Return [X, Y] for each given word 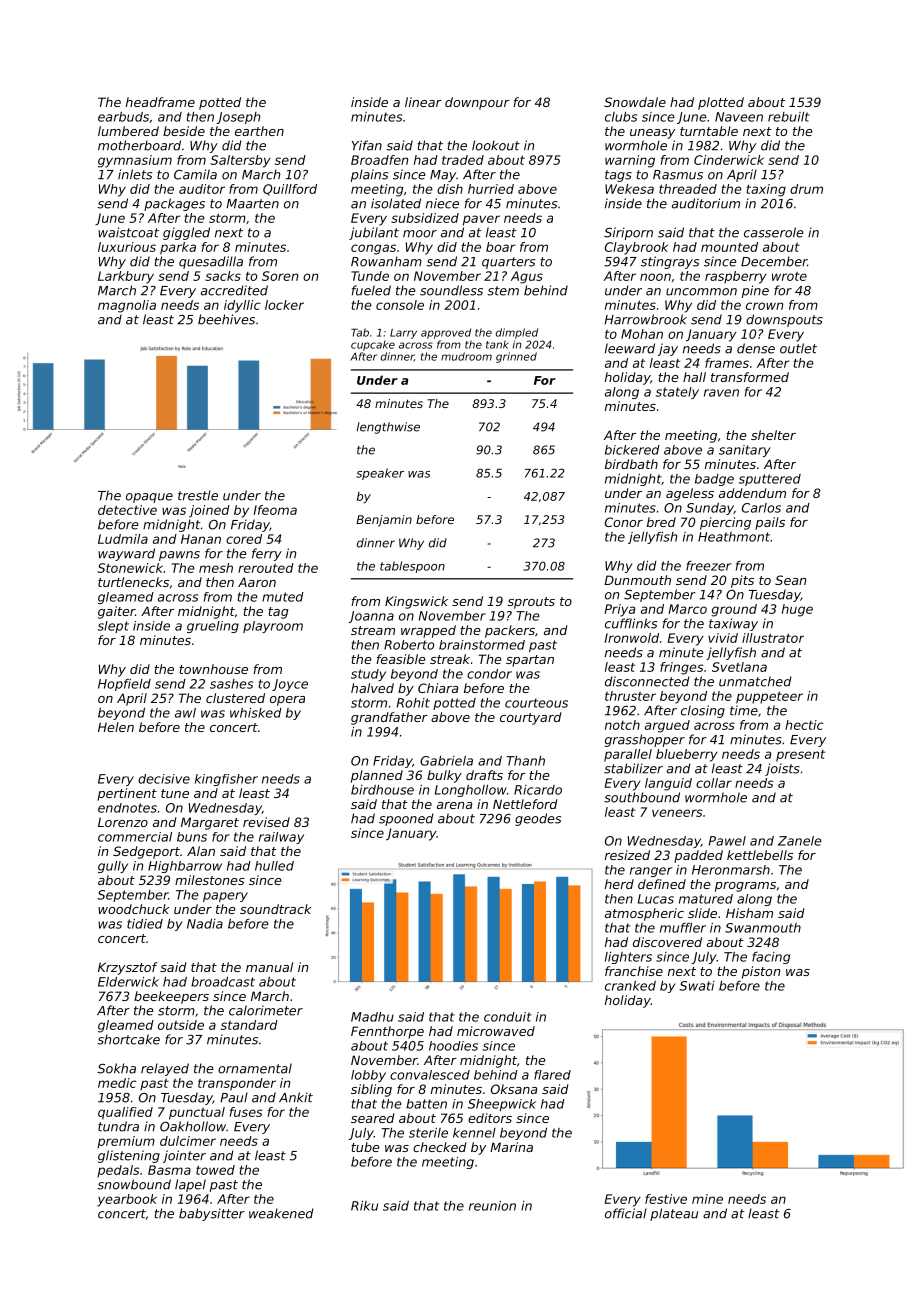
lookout [496, 145]
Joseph [238, 118]
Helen [116, 727]
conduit [508, 1017]
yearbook [127, 1200]
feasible [401, 659]
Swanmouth [763, 928]
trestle [198, 495]
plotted [721, 103]
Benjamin [384, 521]
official [626, 1213]
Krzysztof [128, 968]
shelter [773, 435]
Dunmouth [637, 580]
